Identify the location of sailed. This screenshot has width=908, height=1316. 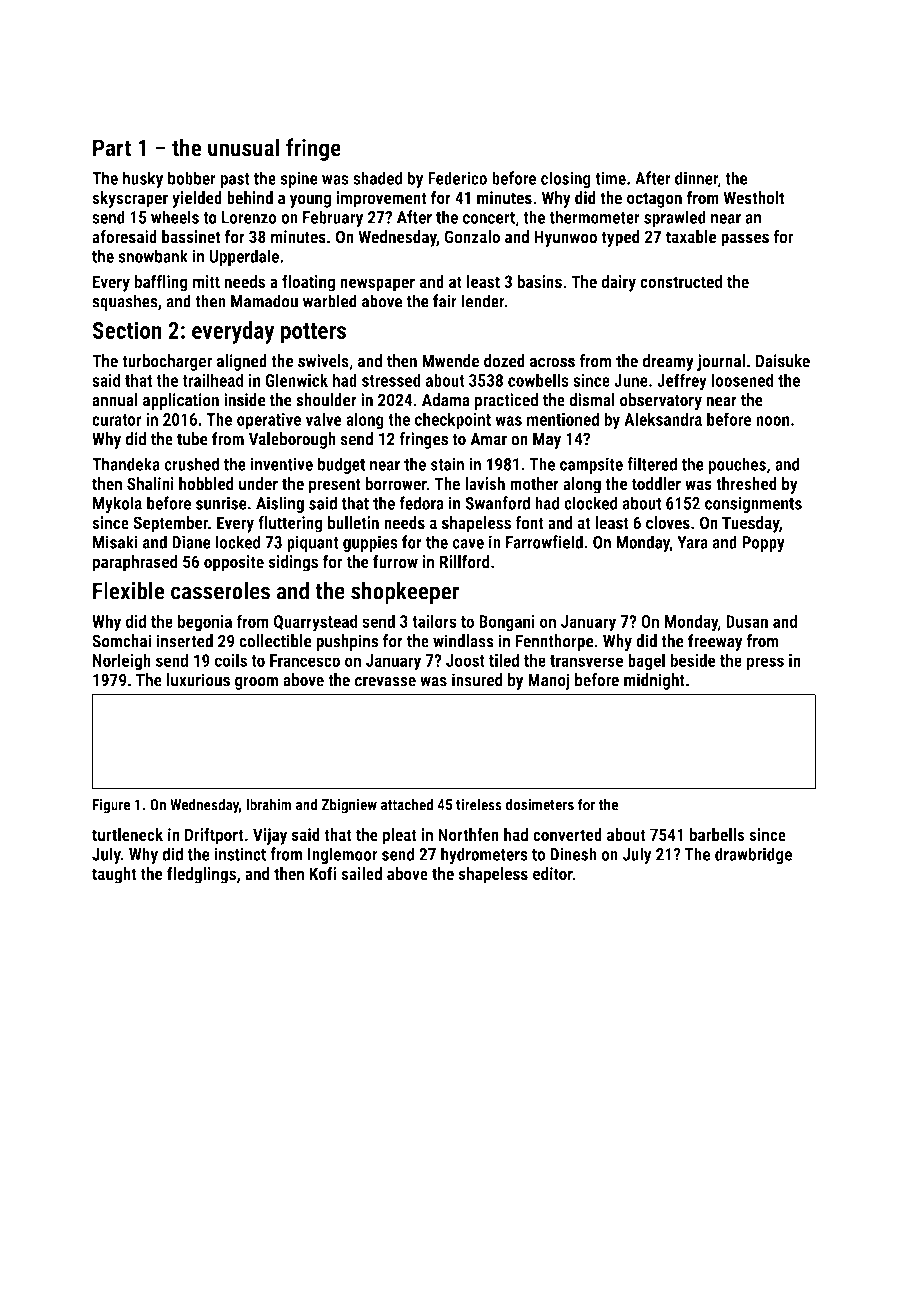
(361, 874).
